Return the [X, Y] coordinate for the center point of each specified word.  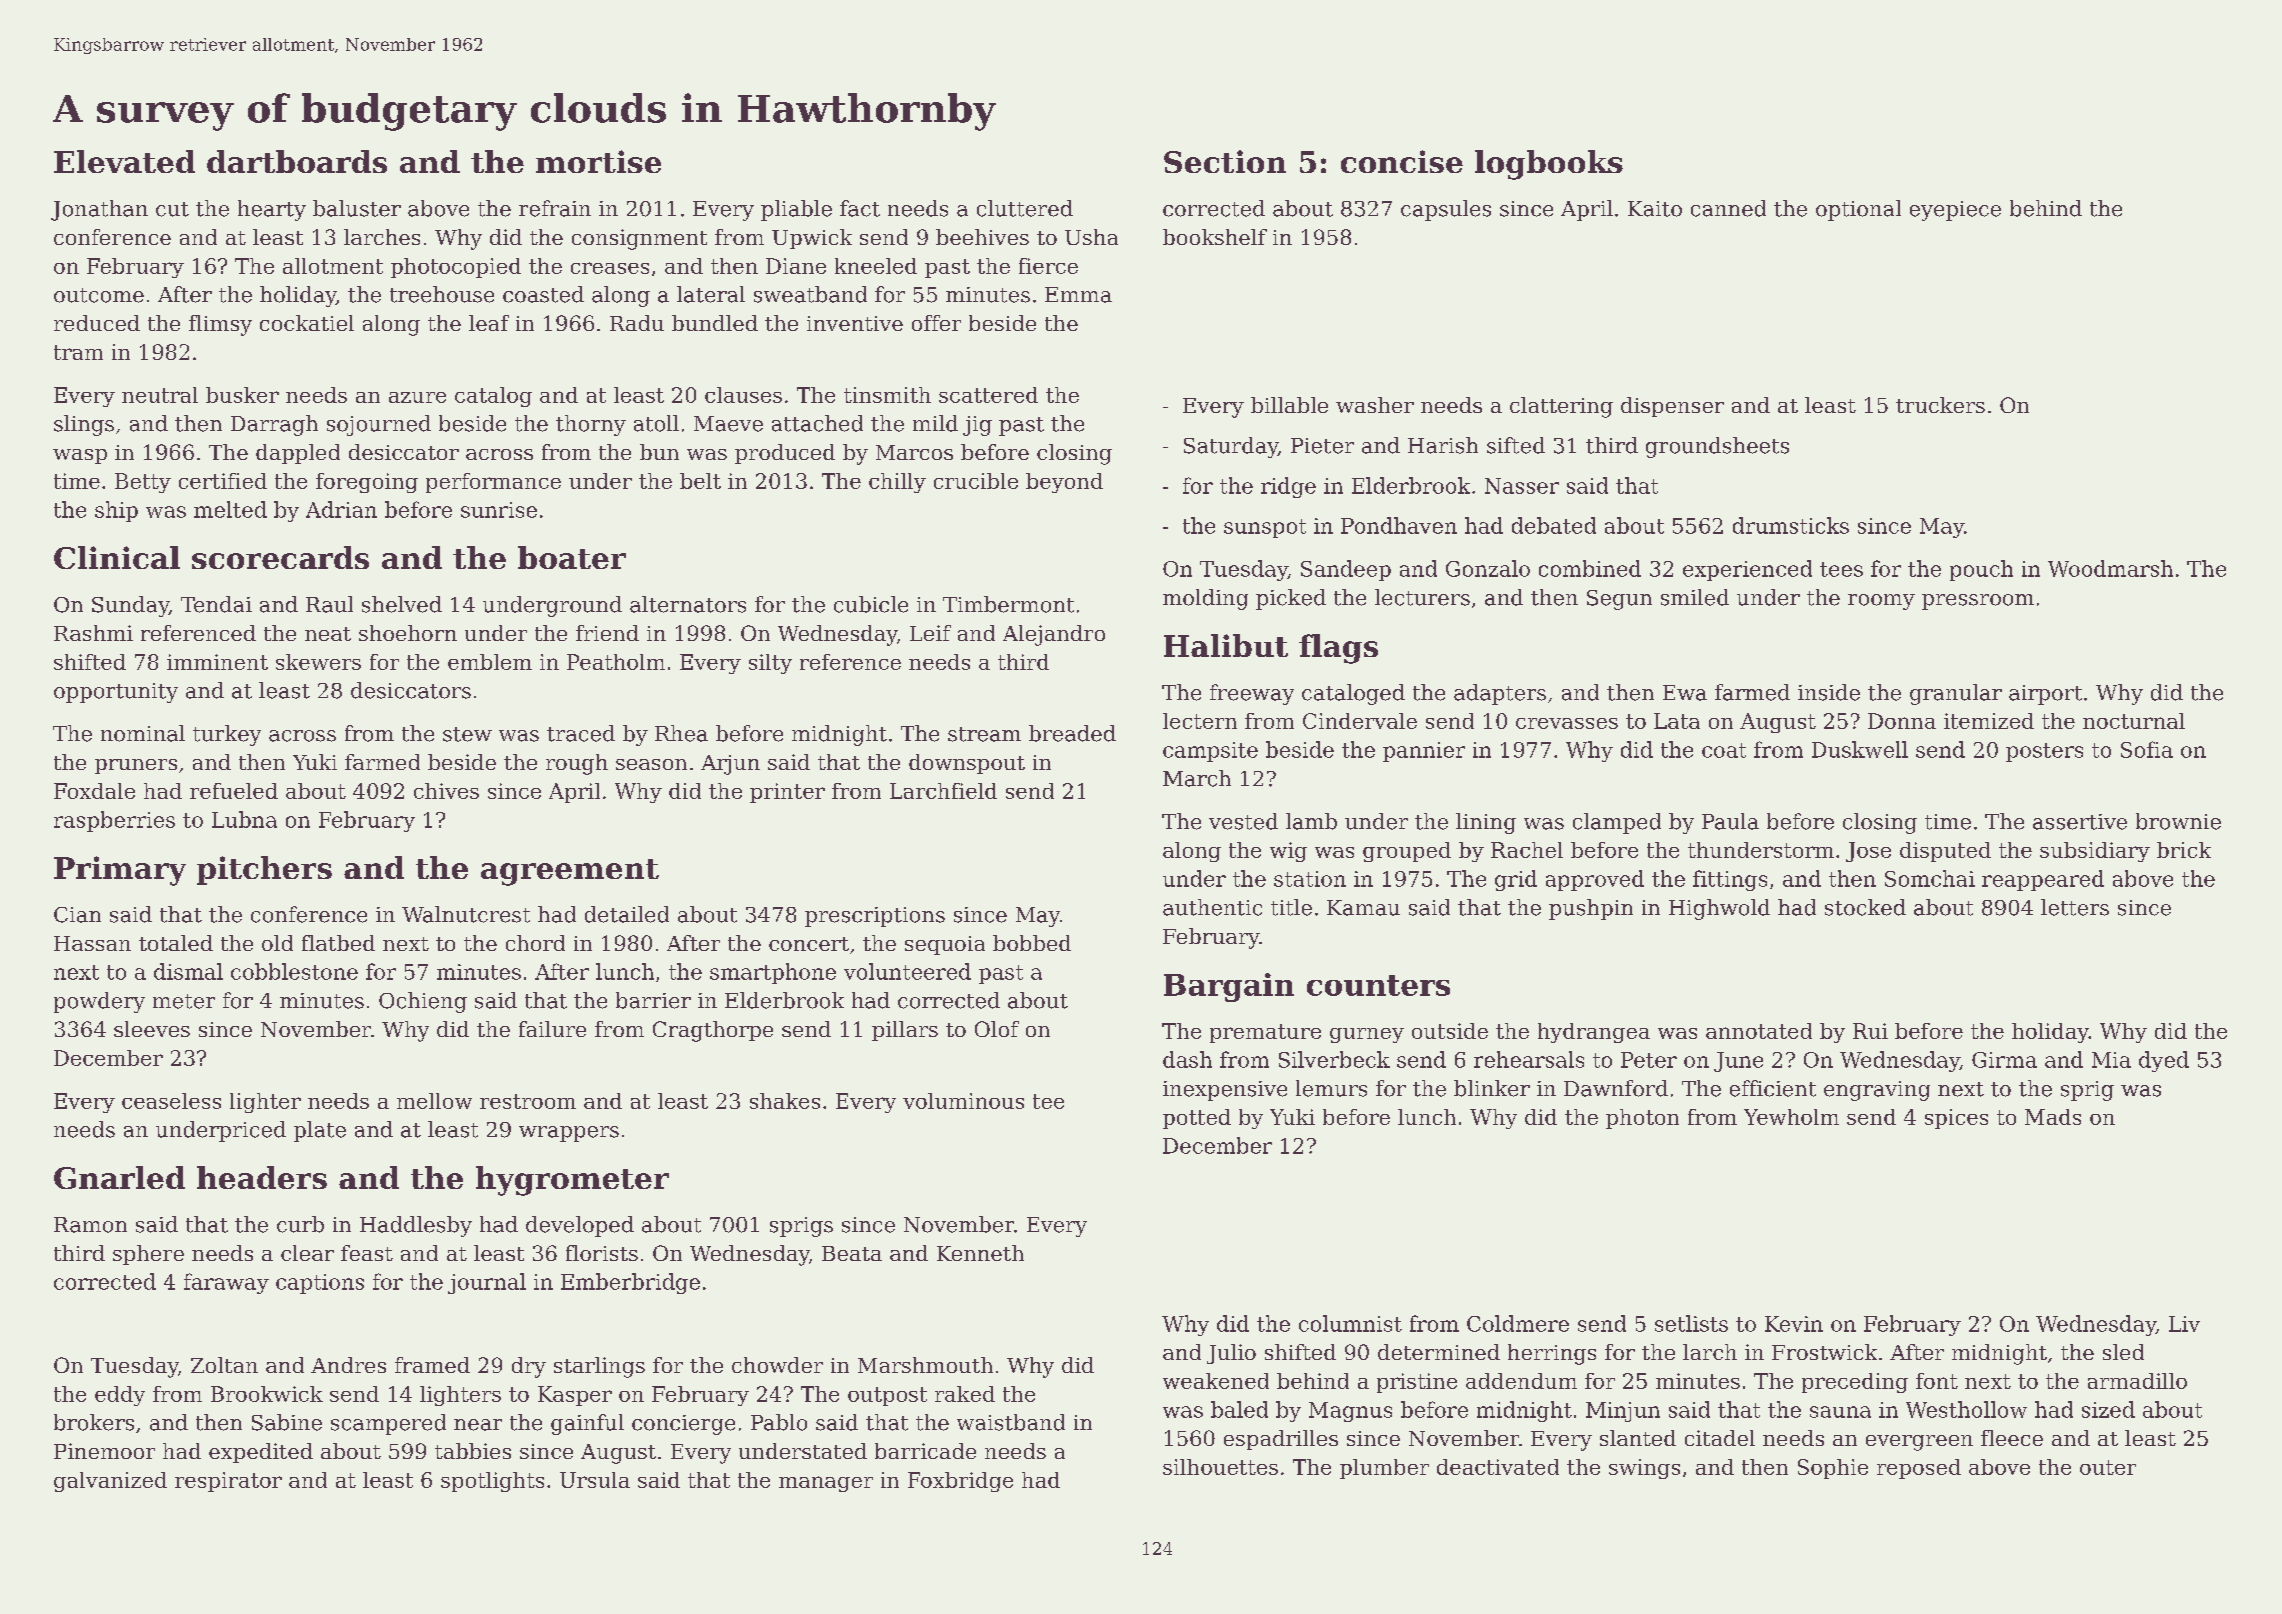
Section [1225, 161]
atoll [656, 423]
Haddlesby [416, 1226]
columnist [1350, 1323]
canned [1728, 208]
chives [446, 791]
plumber [1384, 1469]
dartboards [297, 161]
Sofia [2147, 749]
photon [1642, 1119]
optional [1858, 210]
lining [1486, 823]
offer [936, 323]
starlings [599, 1367]
